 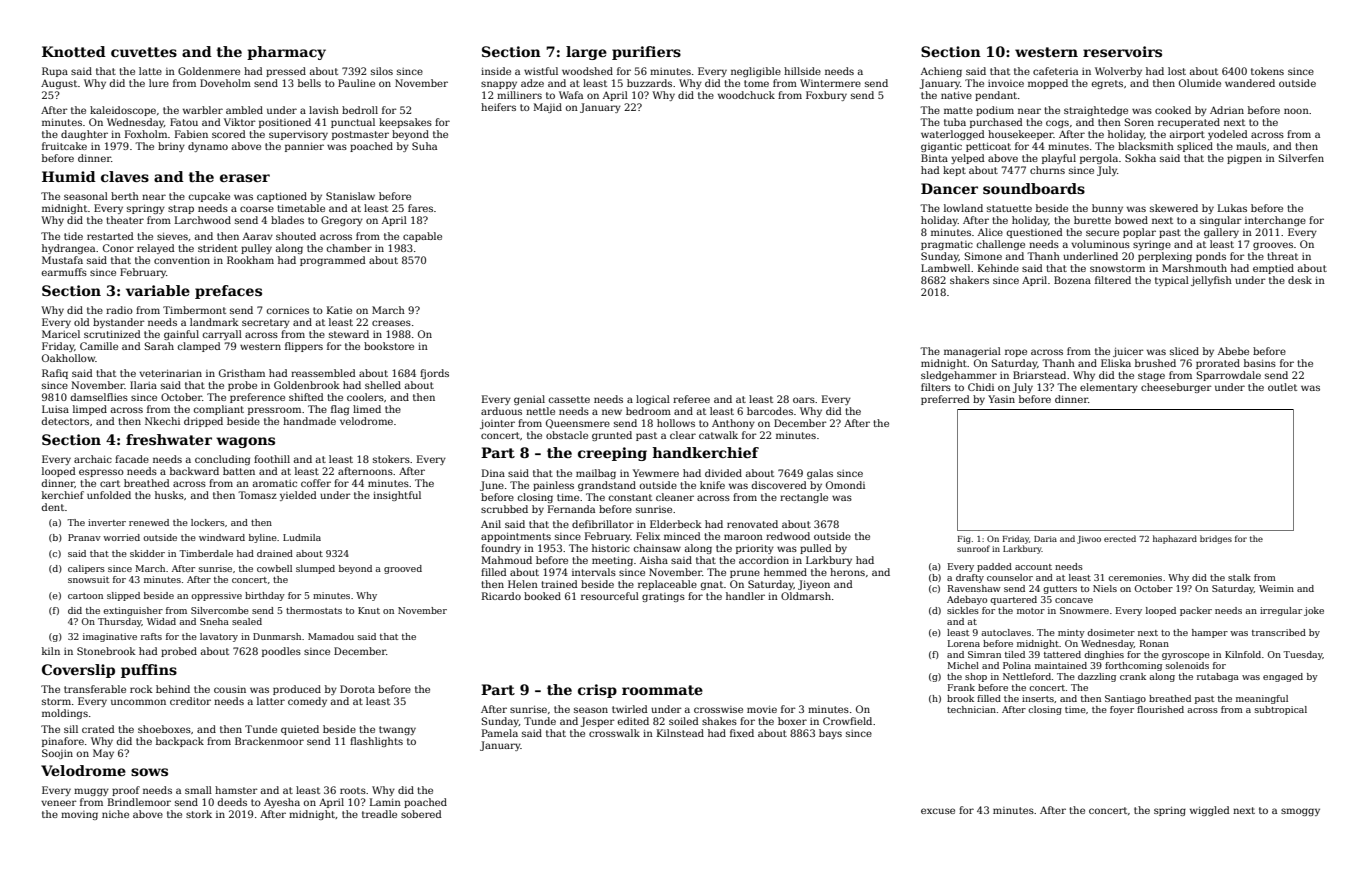 I want to click on Lukas, so click(x=1232, y=208).
